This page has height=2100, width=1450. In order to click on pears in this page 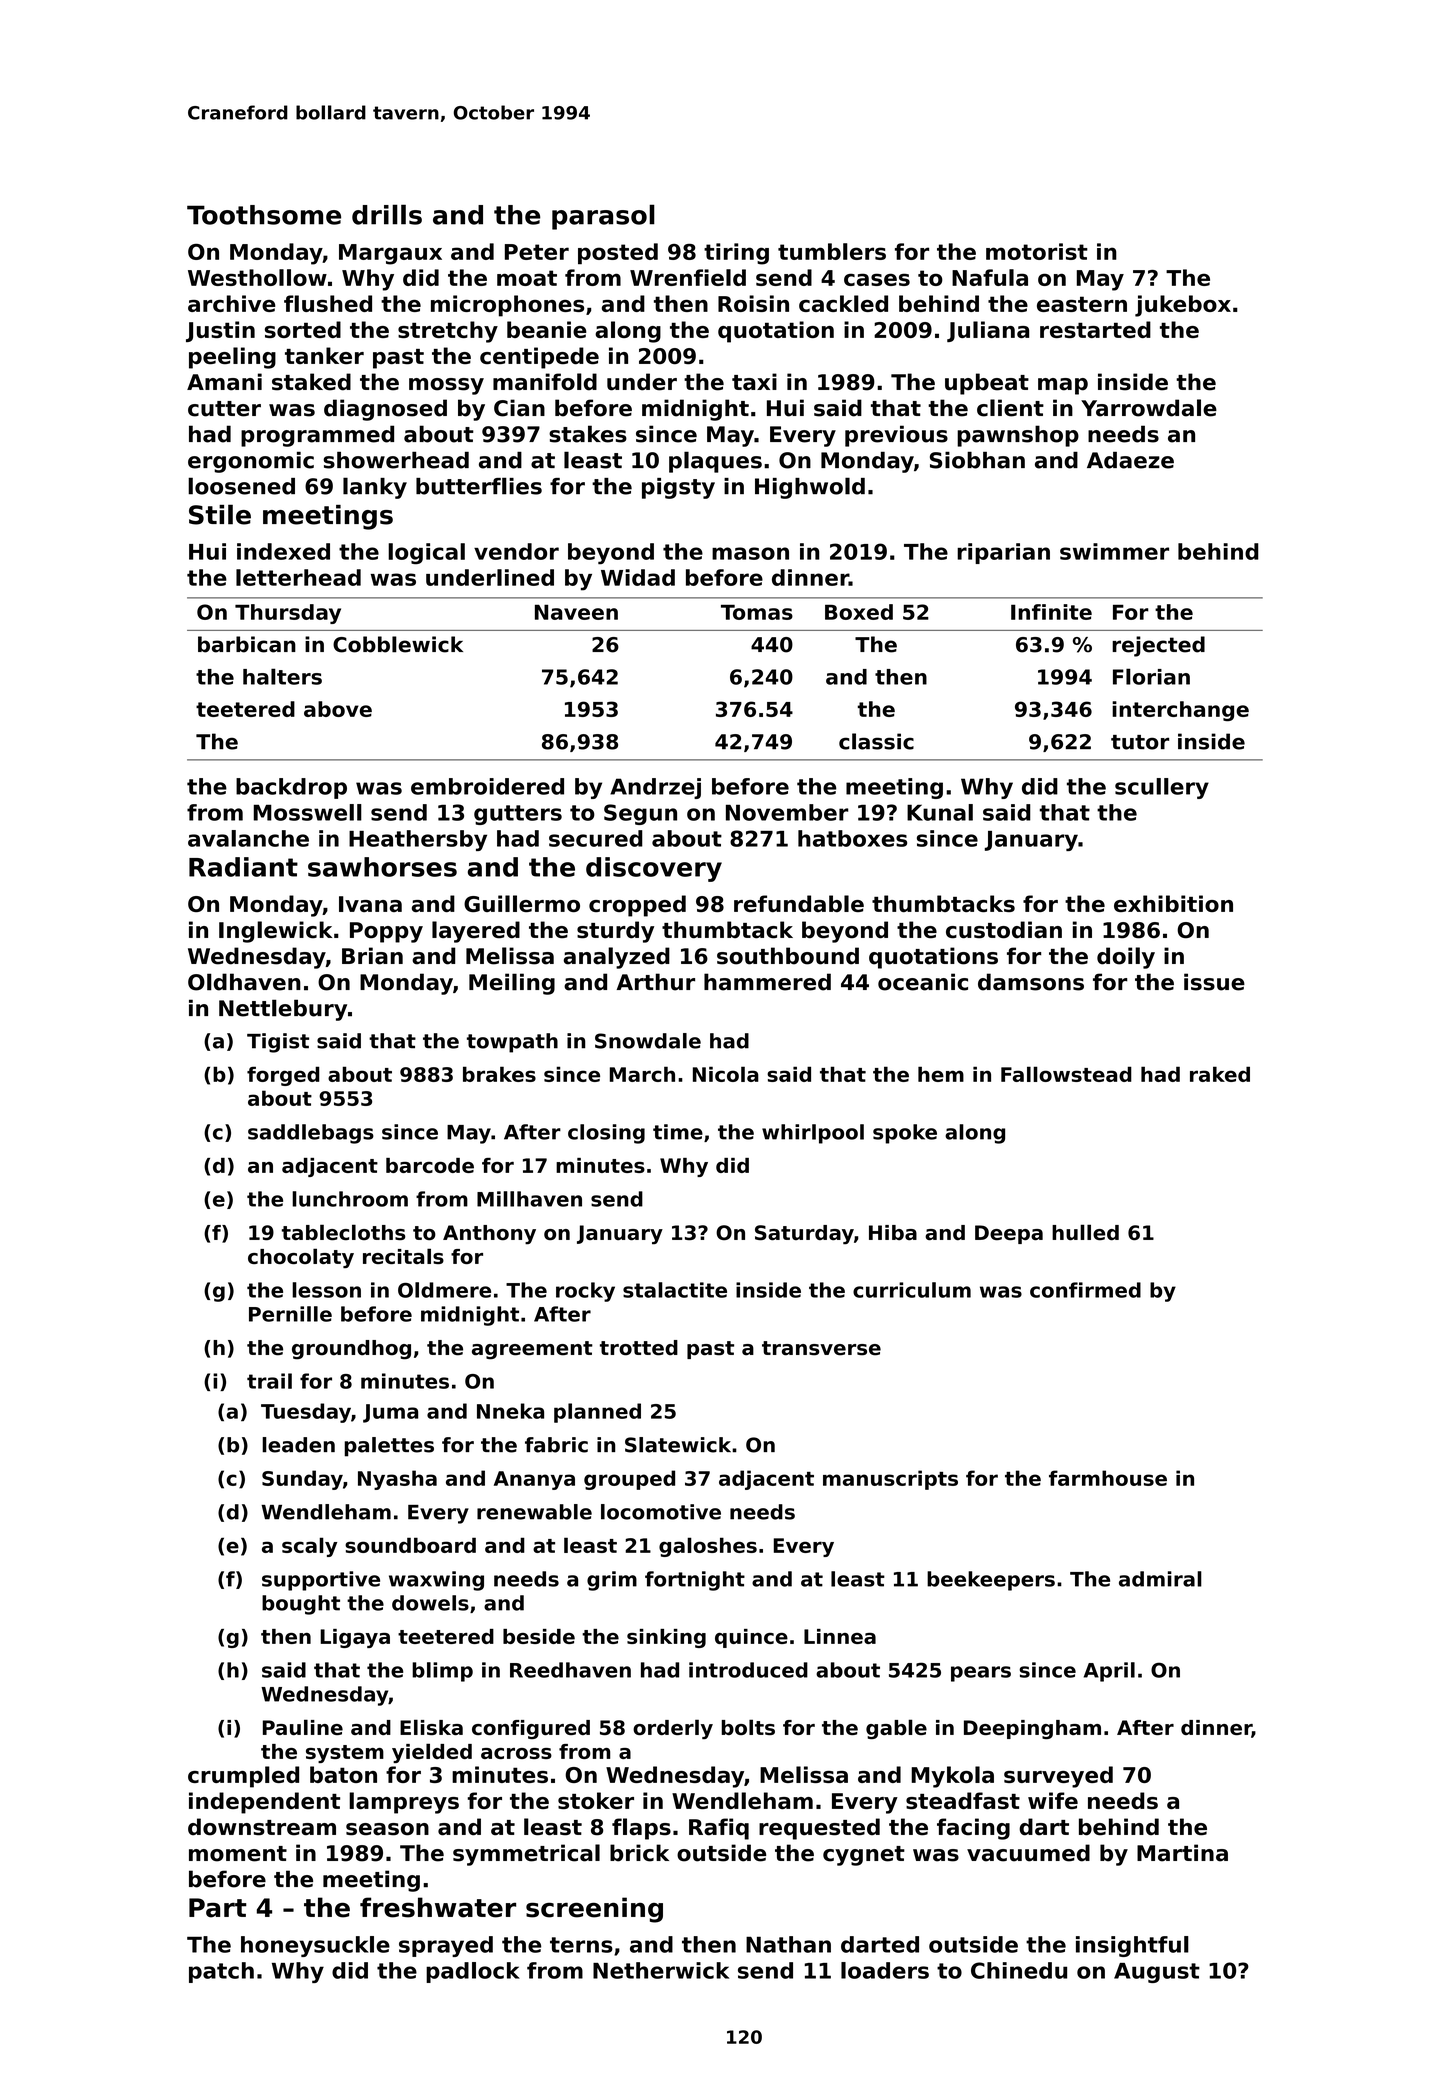, I will do `click(981, 1674)`.
